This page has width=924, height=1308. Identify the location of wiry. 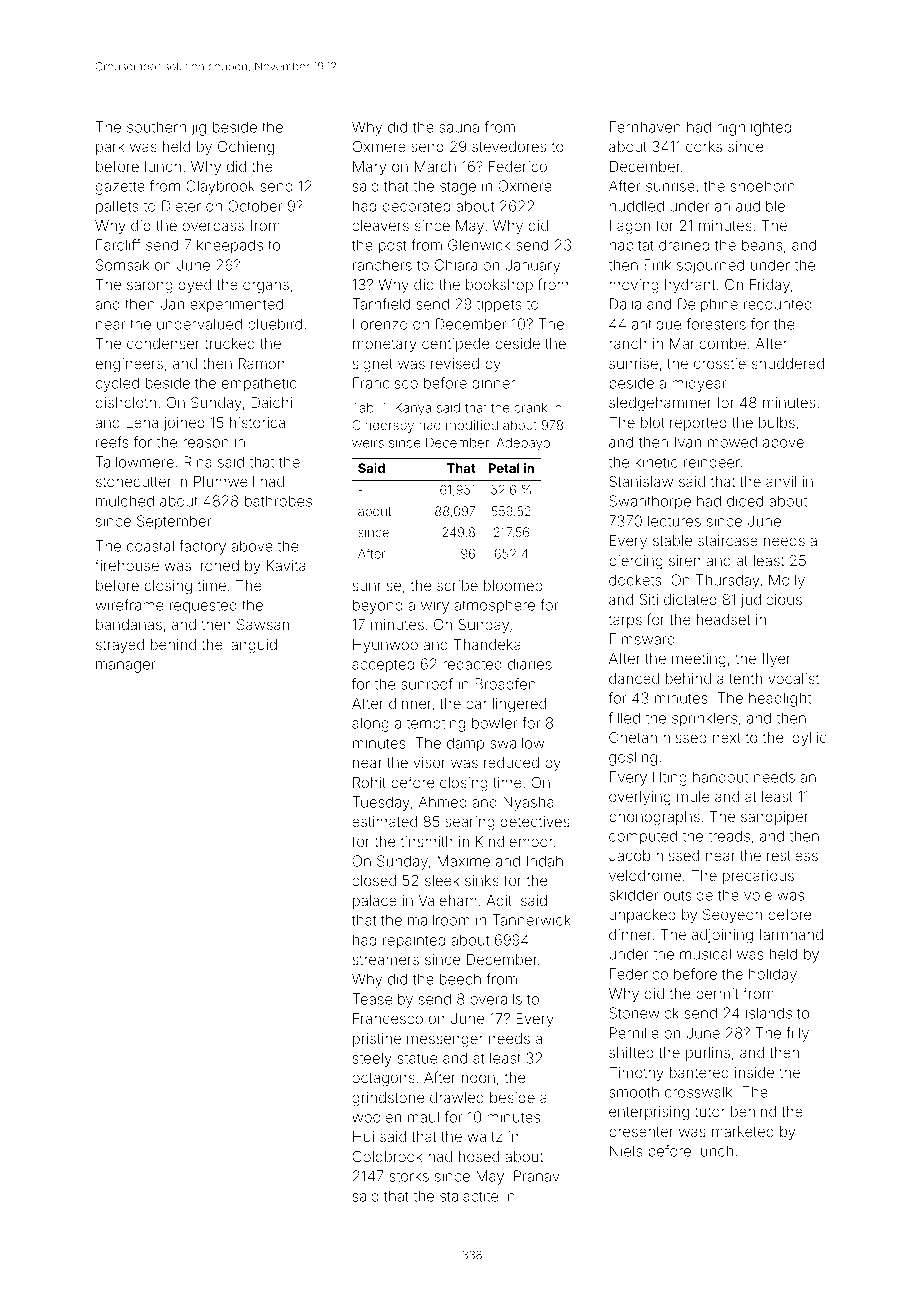
(435, 606).
